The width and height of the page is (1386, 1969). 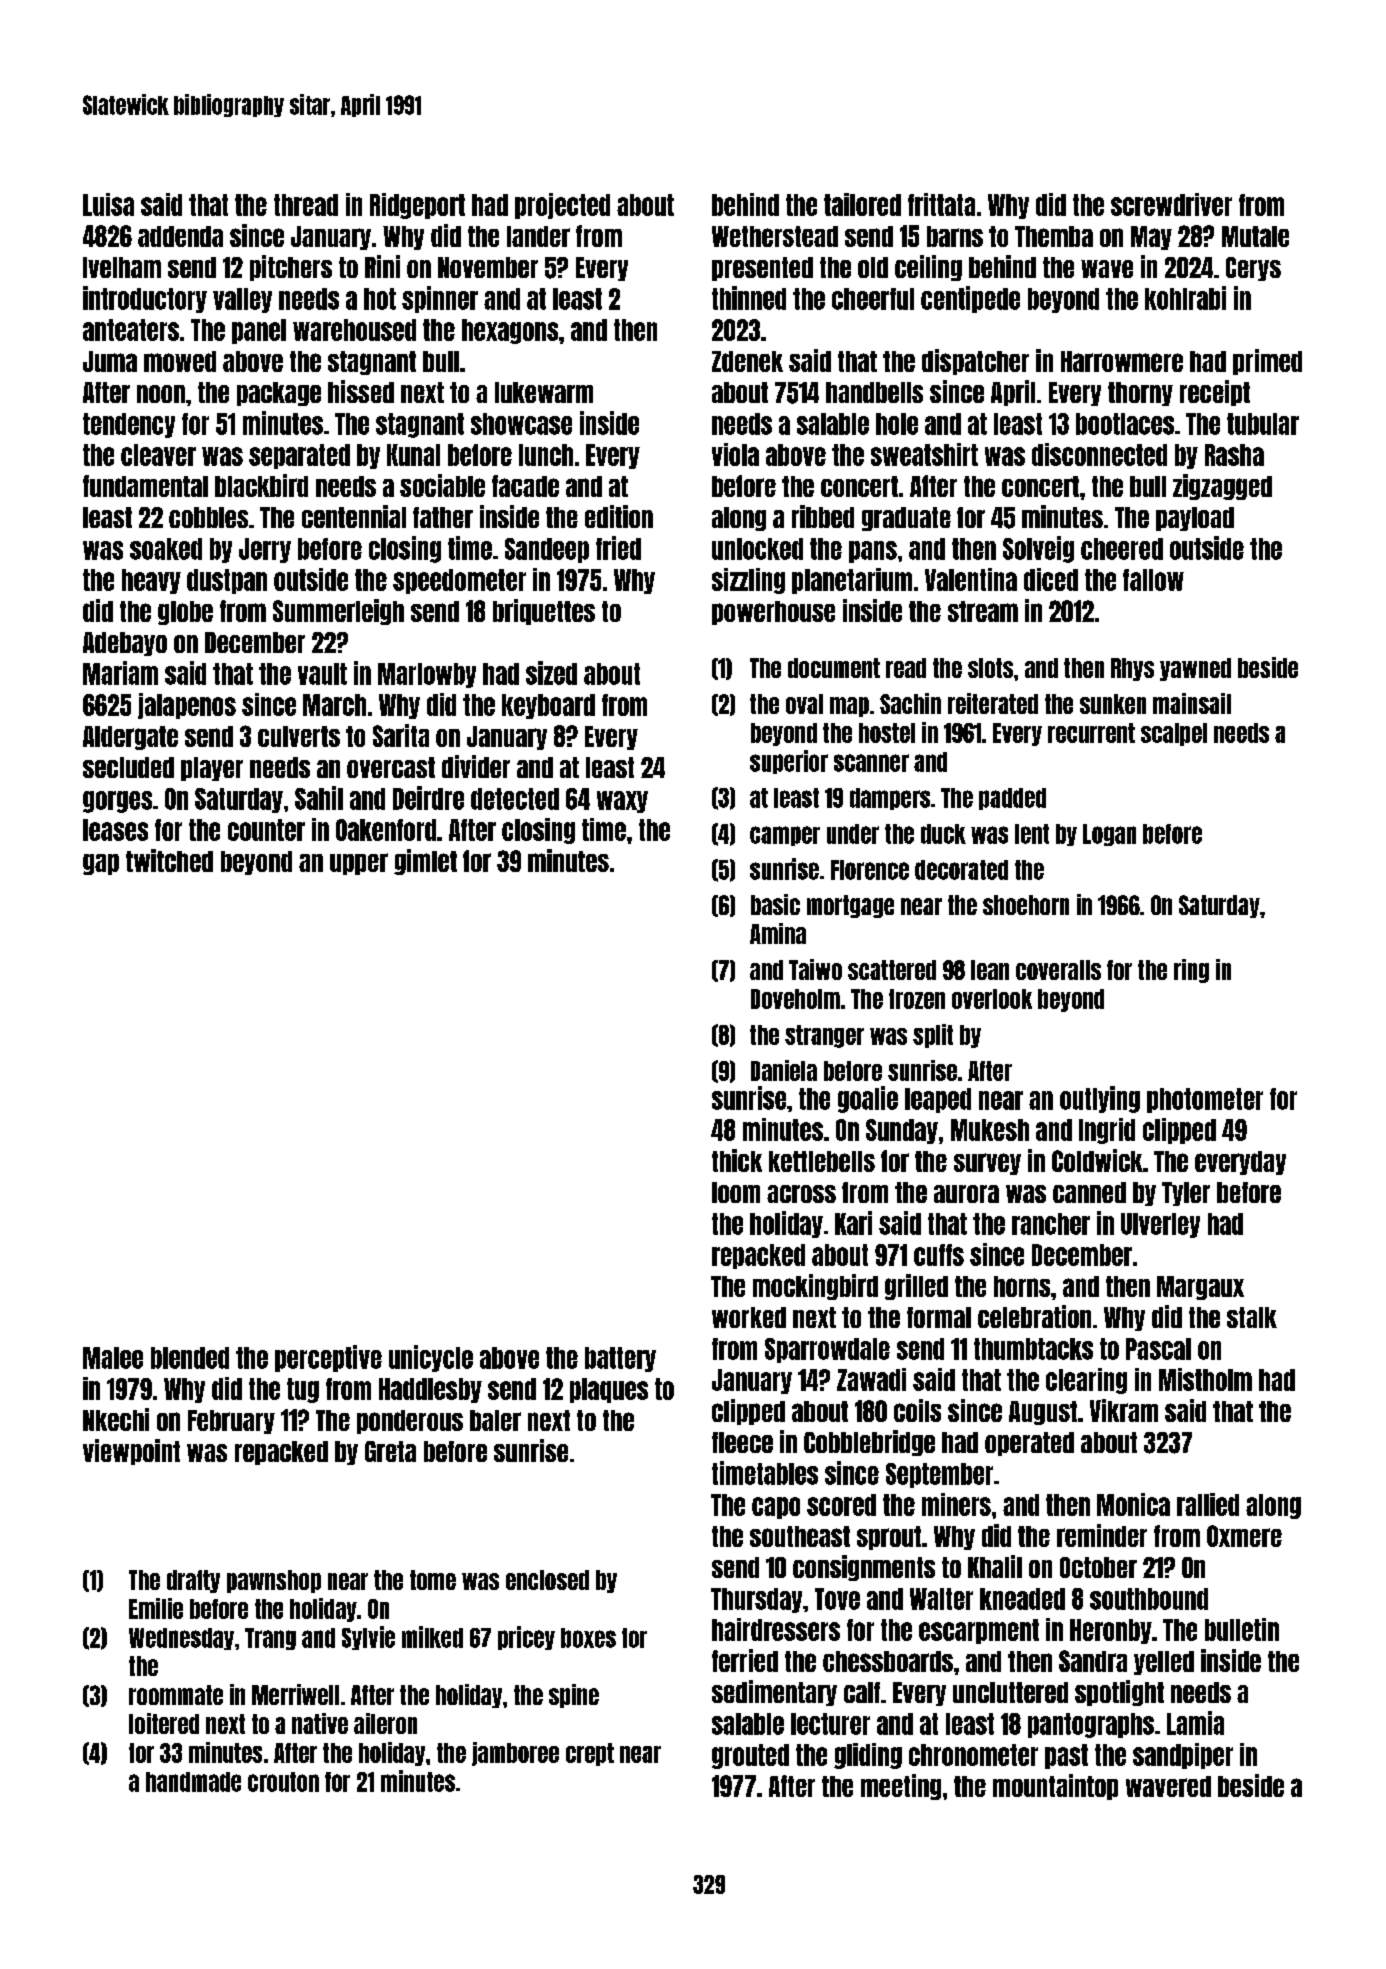 What do you see at coordinates (773, 613) in the page?
I see `powerhouse` at bounding box center [773, 613].
